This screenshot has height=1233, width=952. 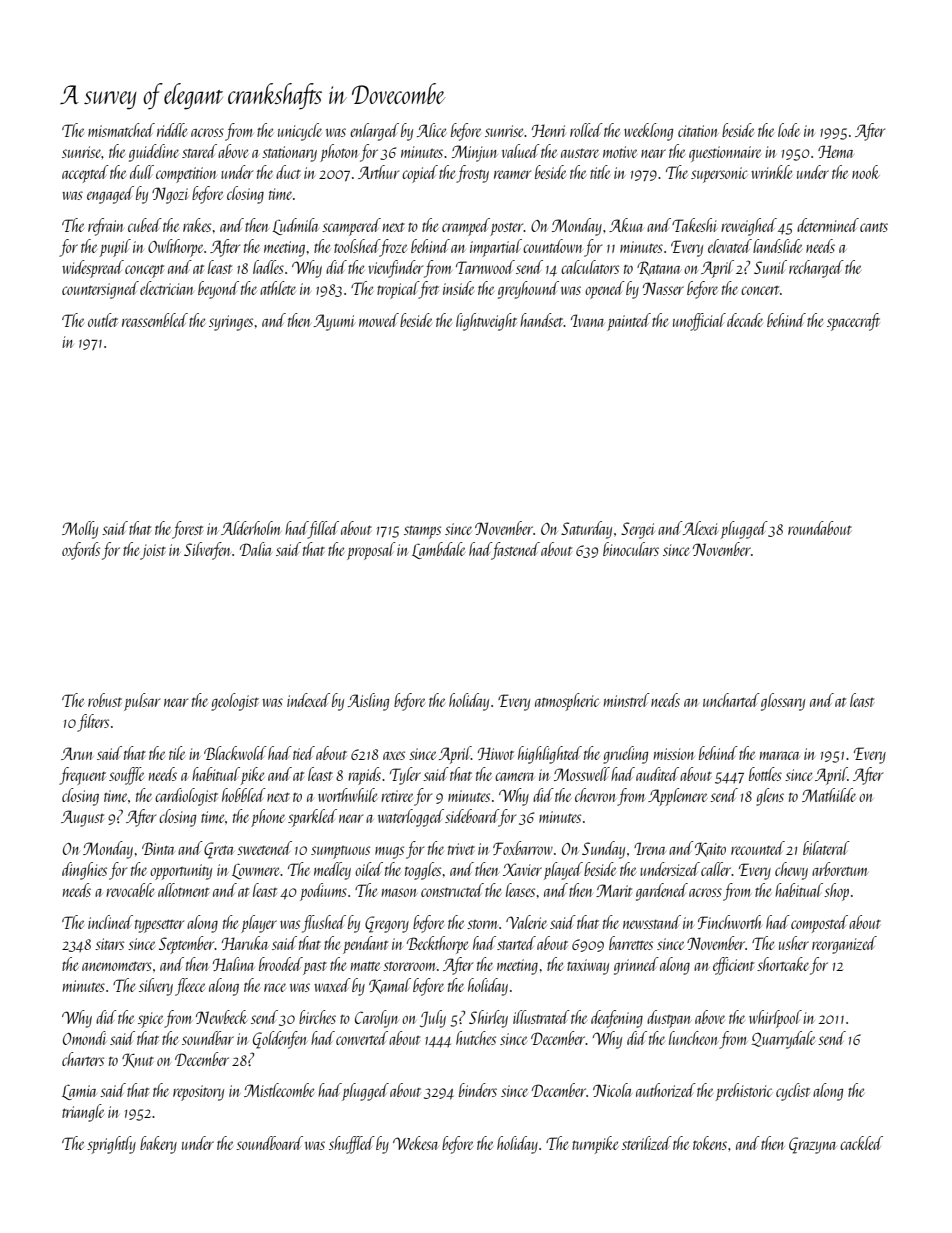 I want to click on uncharted, so click(x=731, y=700).
